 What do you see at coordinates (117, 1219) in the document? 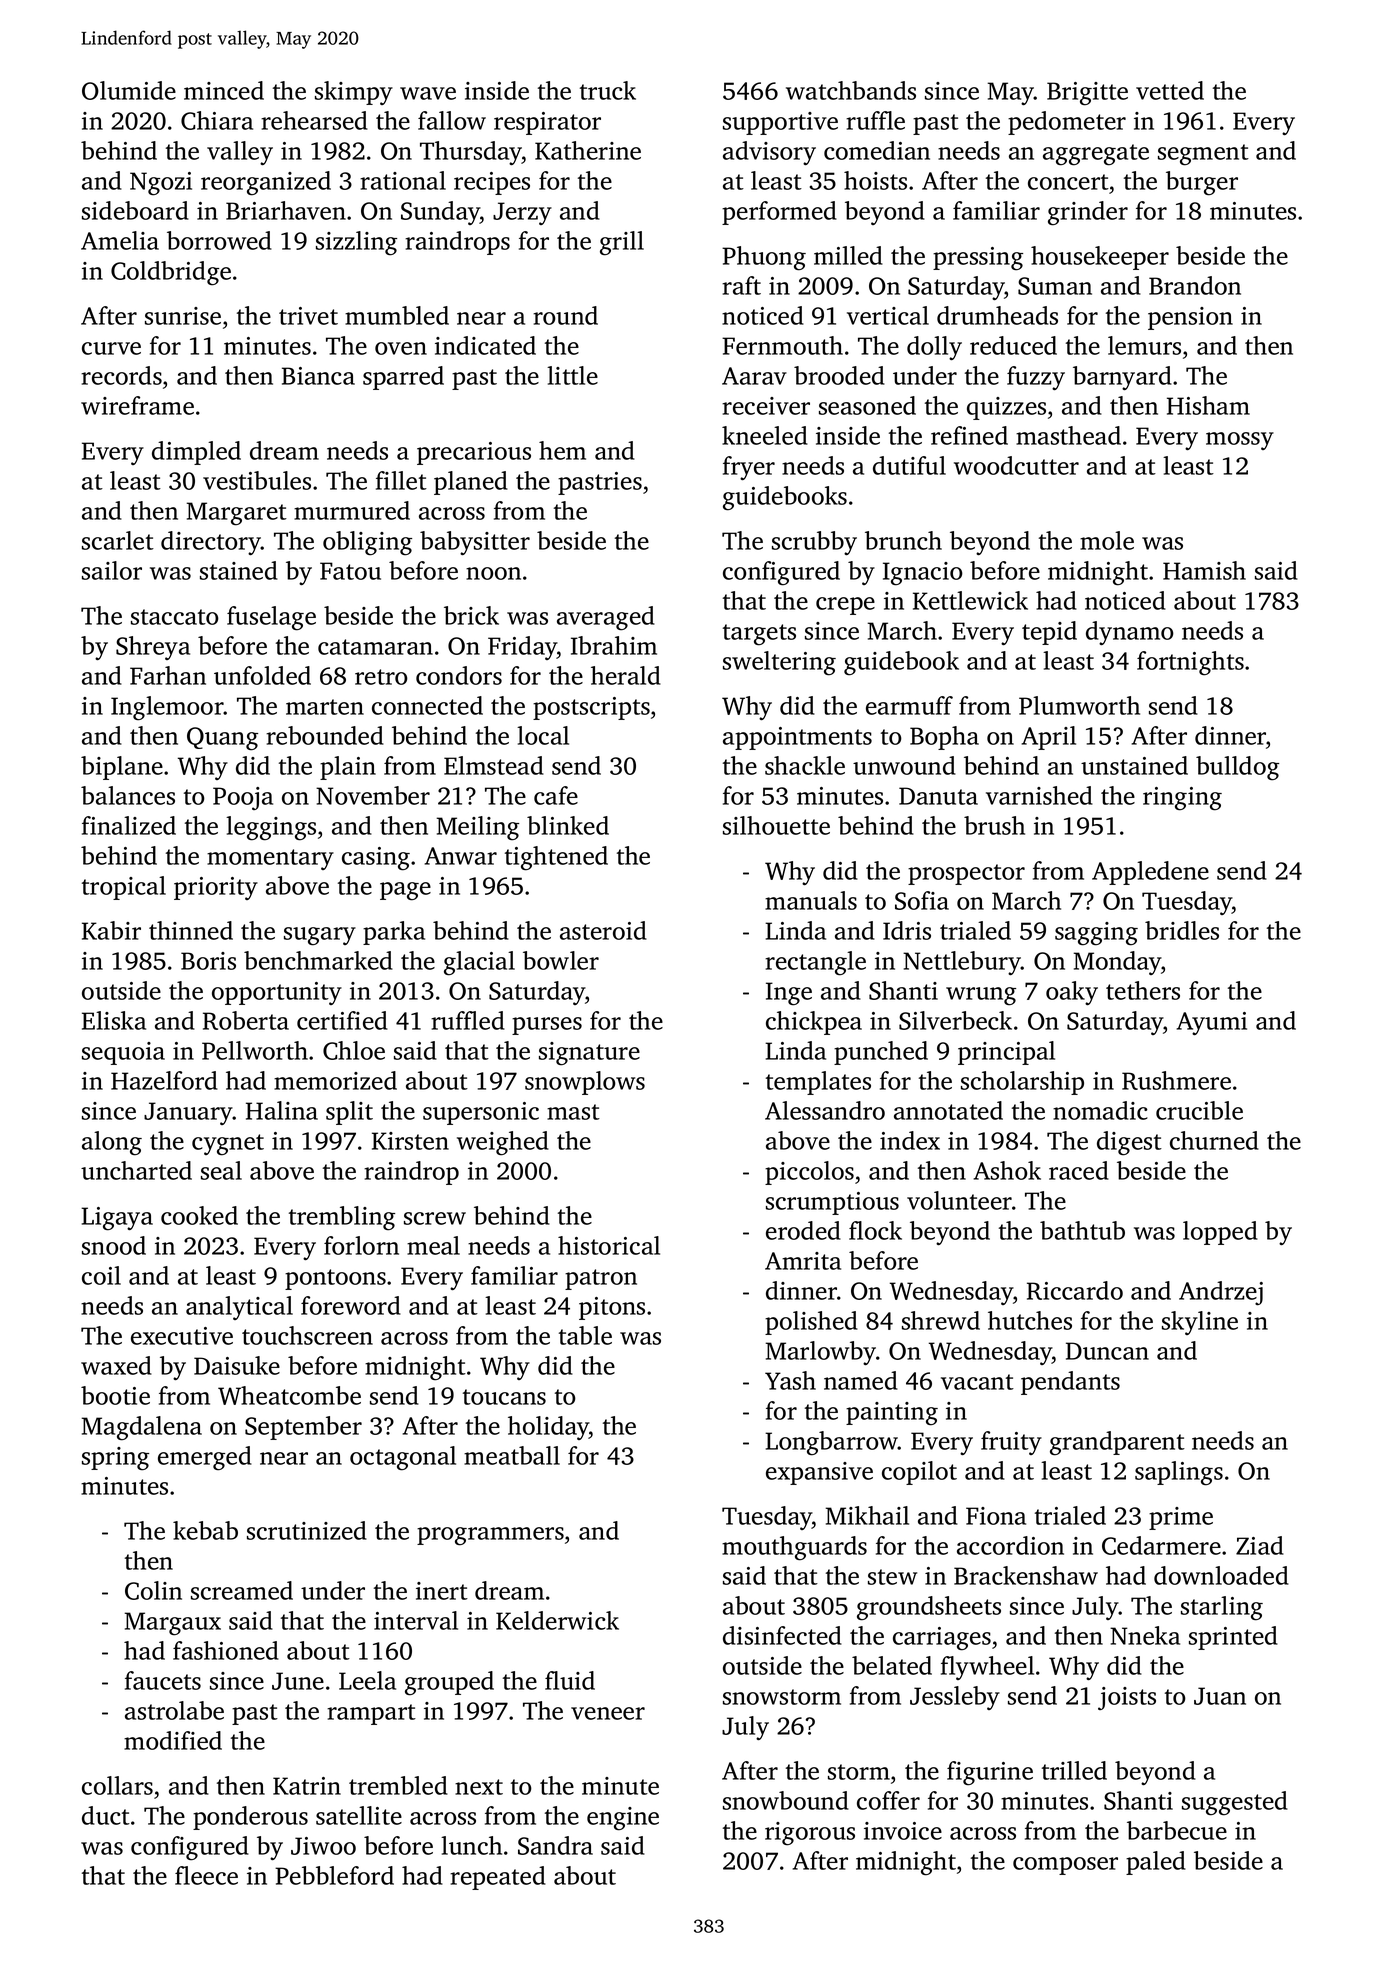
I see `Ligaya` at bounding box center [117, 1219].
